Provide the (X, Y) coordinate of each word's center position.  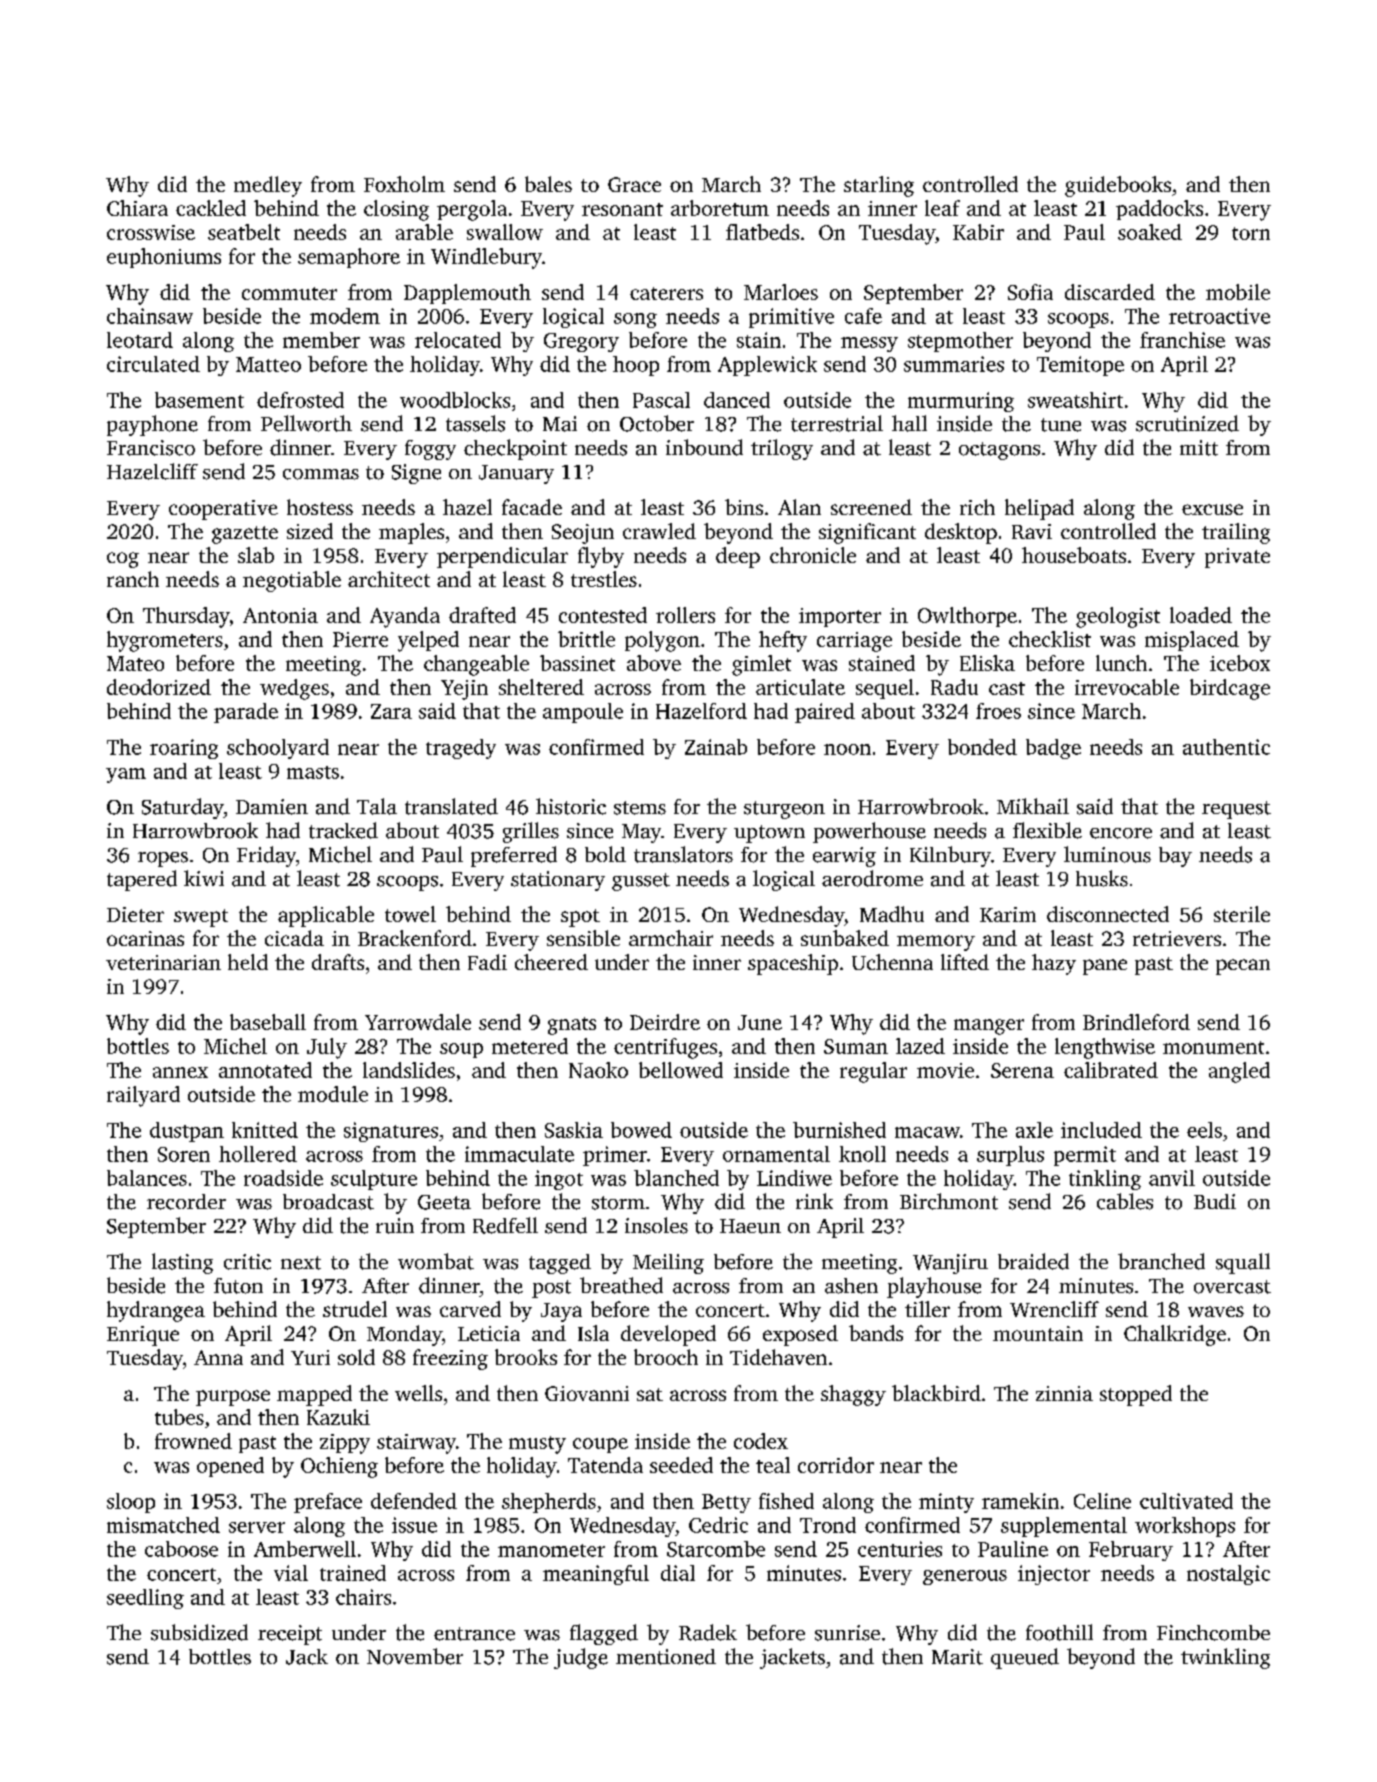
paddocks (1159, 210)
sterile (1242, 914)
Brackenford (415, 938)
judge (581, 1658)
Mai (560, 424)
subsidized (199, 1632)
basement (199, 400)
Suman (856, 1046)
